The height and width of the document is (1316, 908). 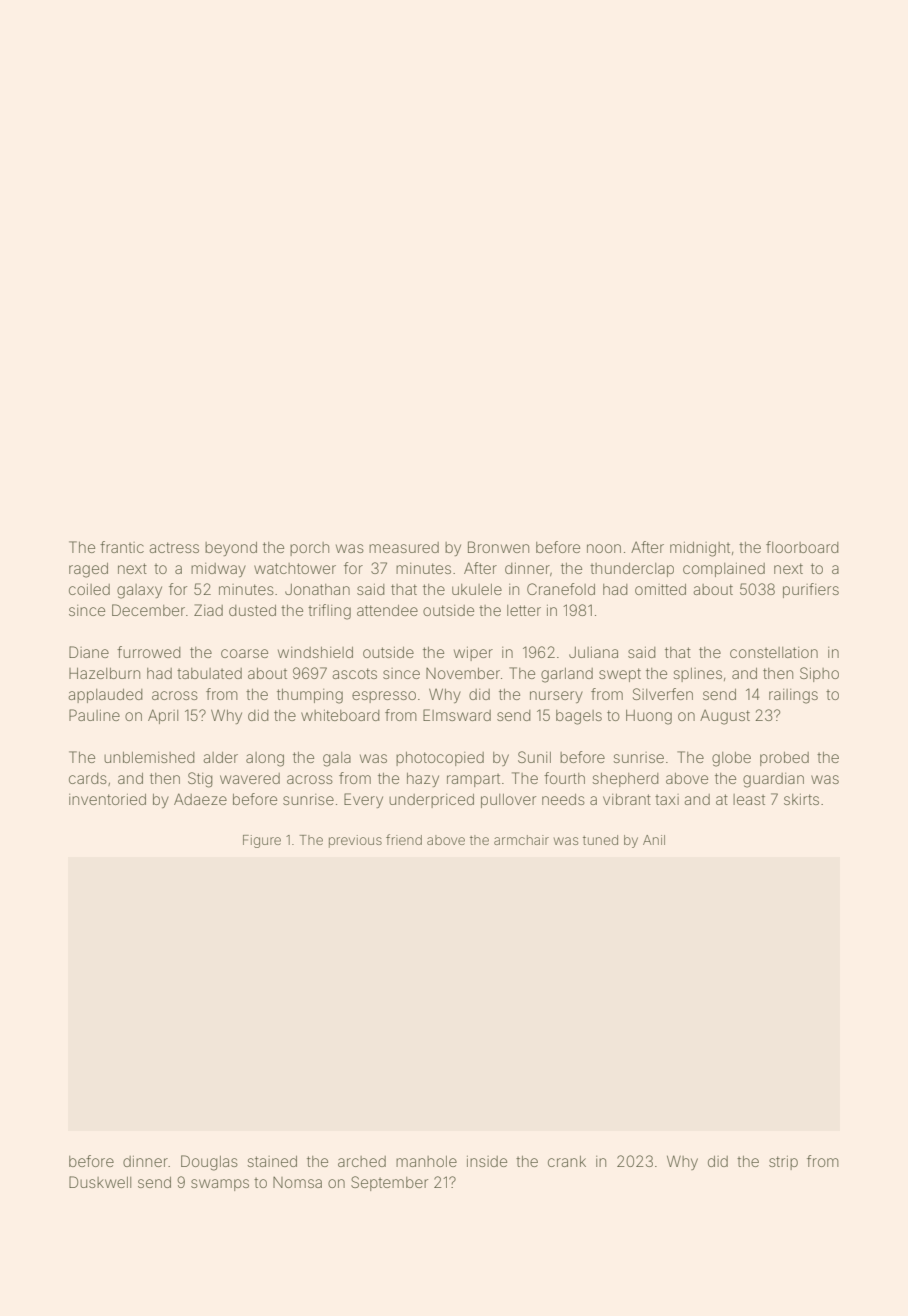 What do you see at coordinates (784, 759) in the document?
I see `probed` at bounding box center [784, 759].
